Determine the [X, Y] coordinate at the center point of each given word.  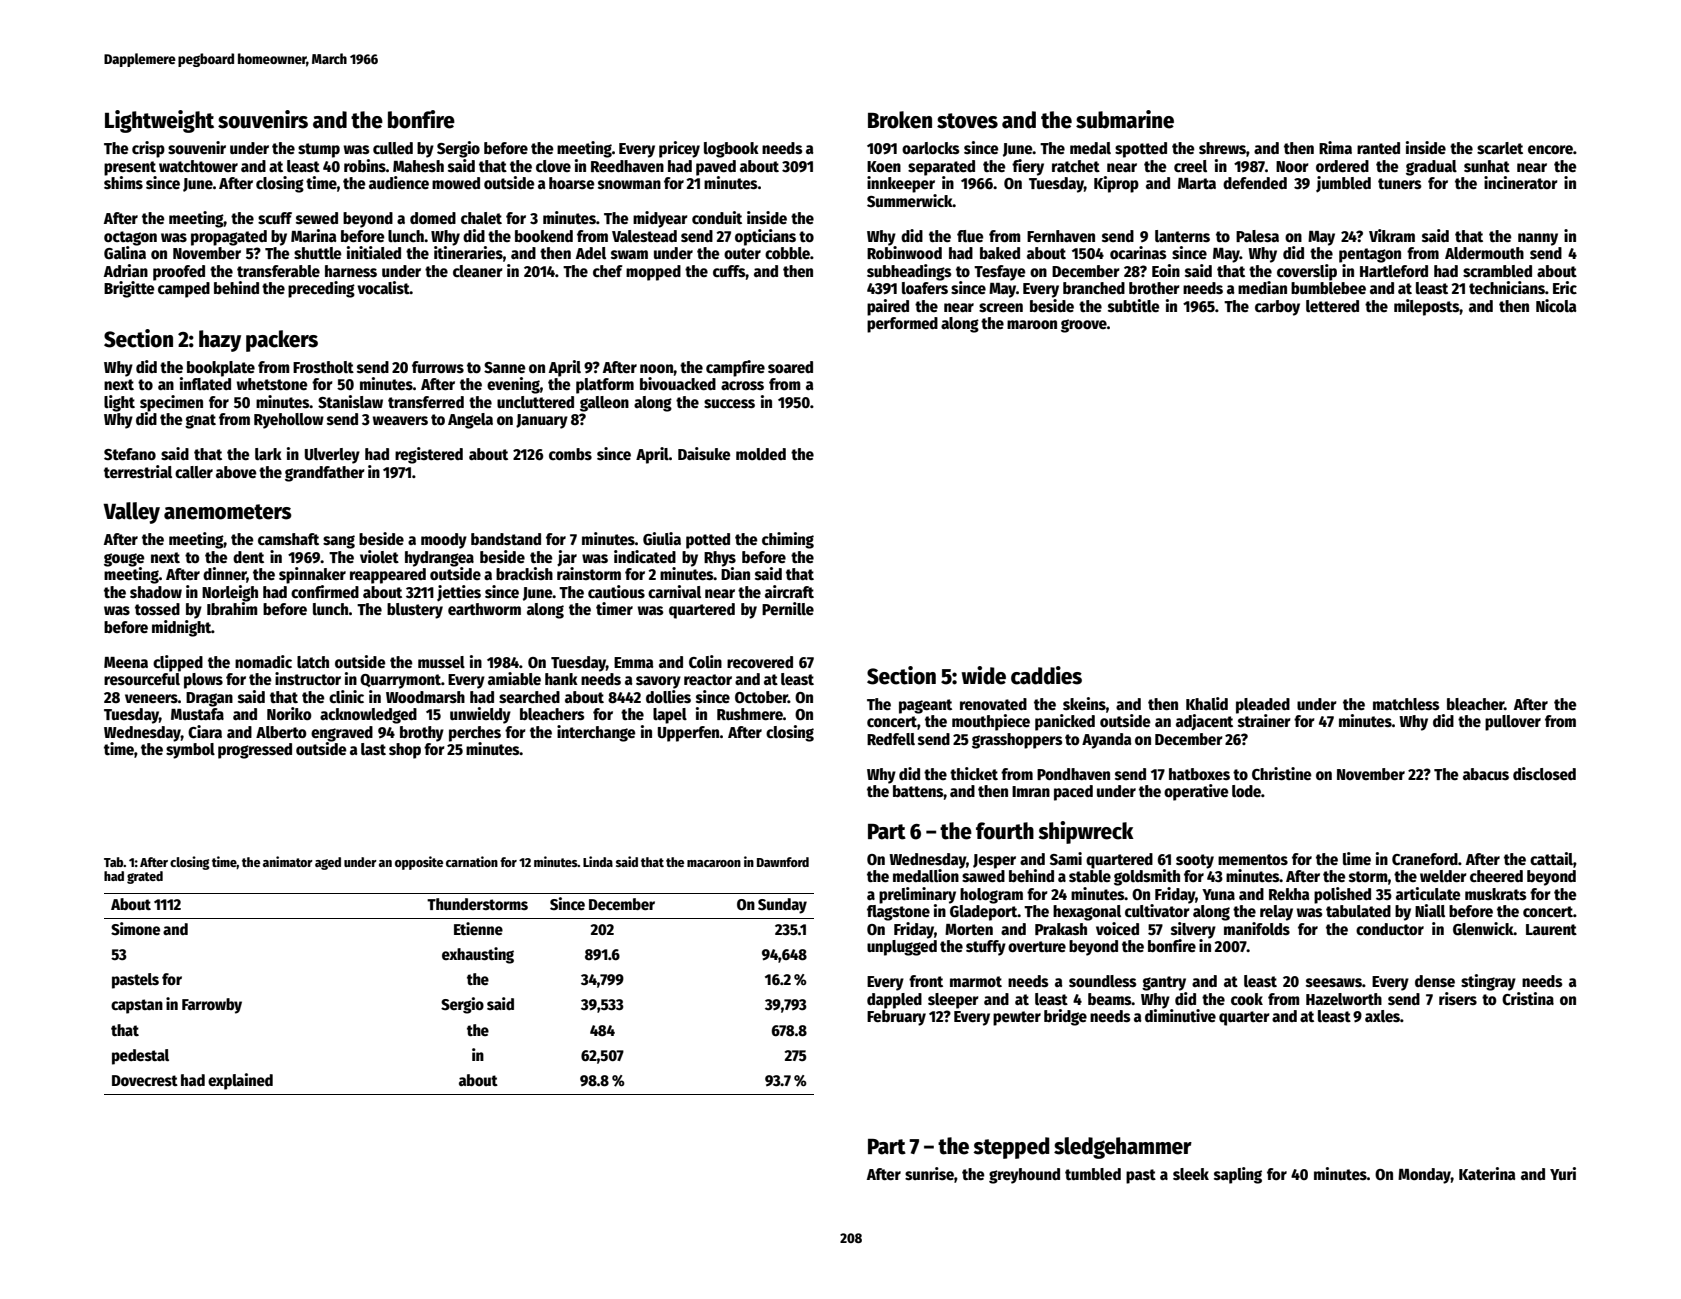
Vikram [1392, 235]
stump [319, 150]
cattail [1551, 858]
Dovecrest [145, 1081]
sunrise [929, 1173]
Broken [900, 120]
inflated [205, 383]
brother [1154, 288]
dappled [894, 1001]
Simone [135, 929]
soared [790, 367]
